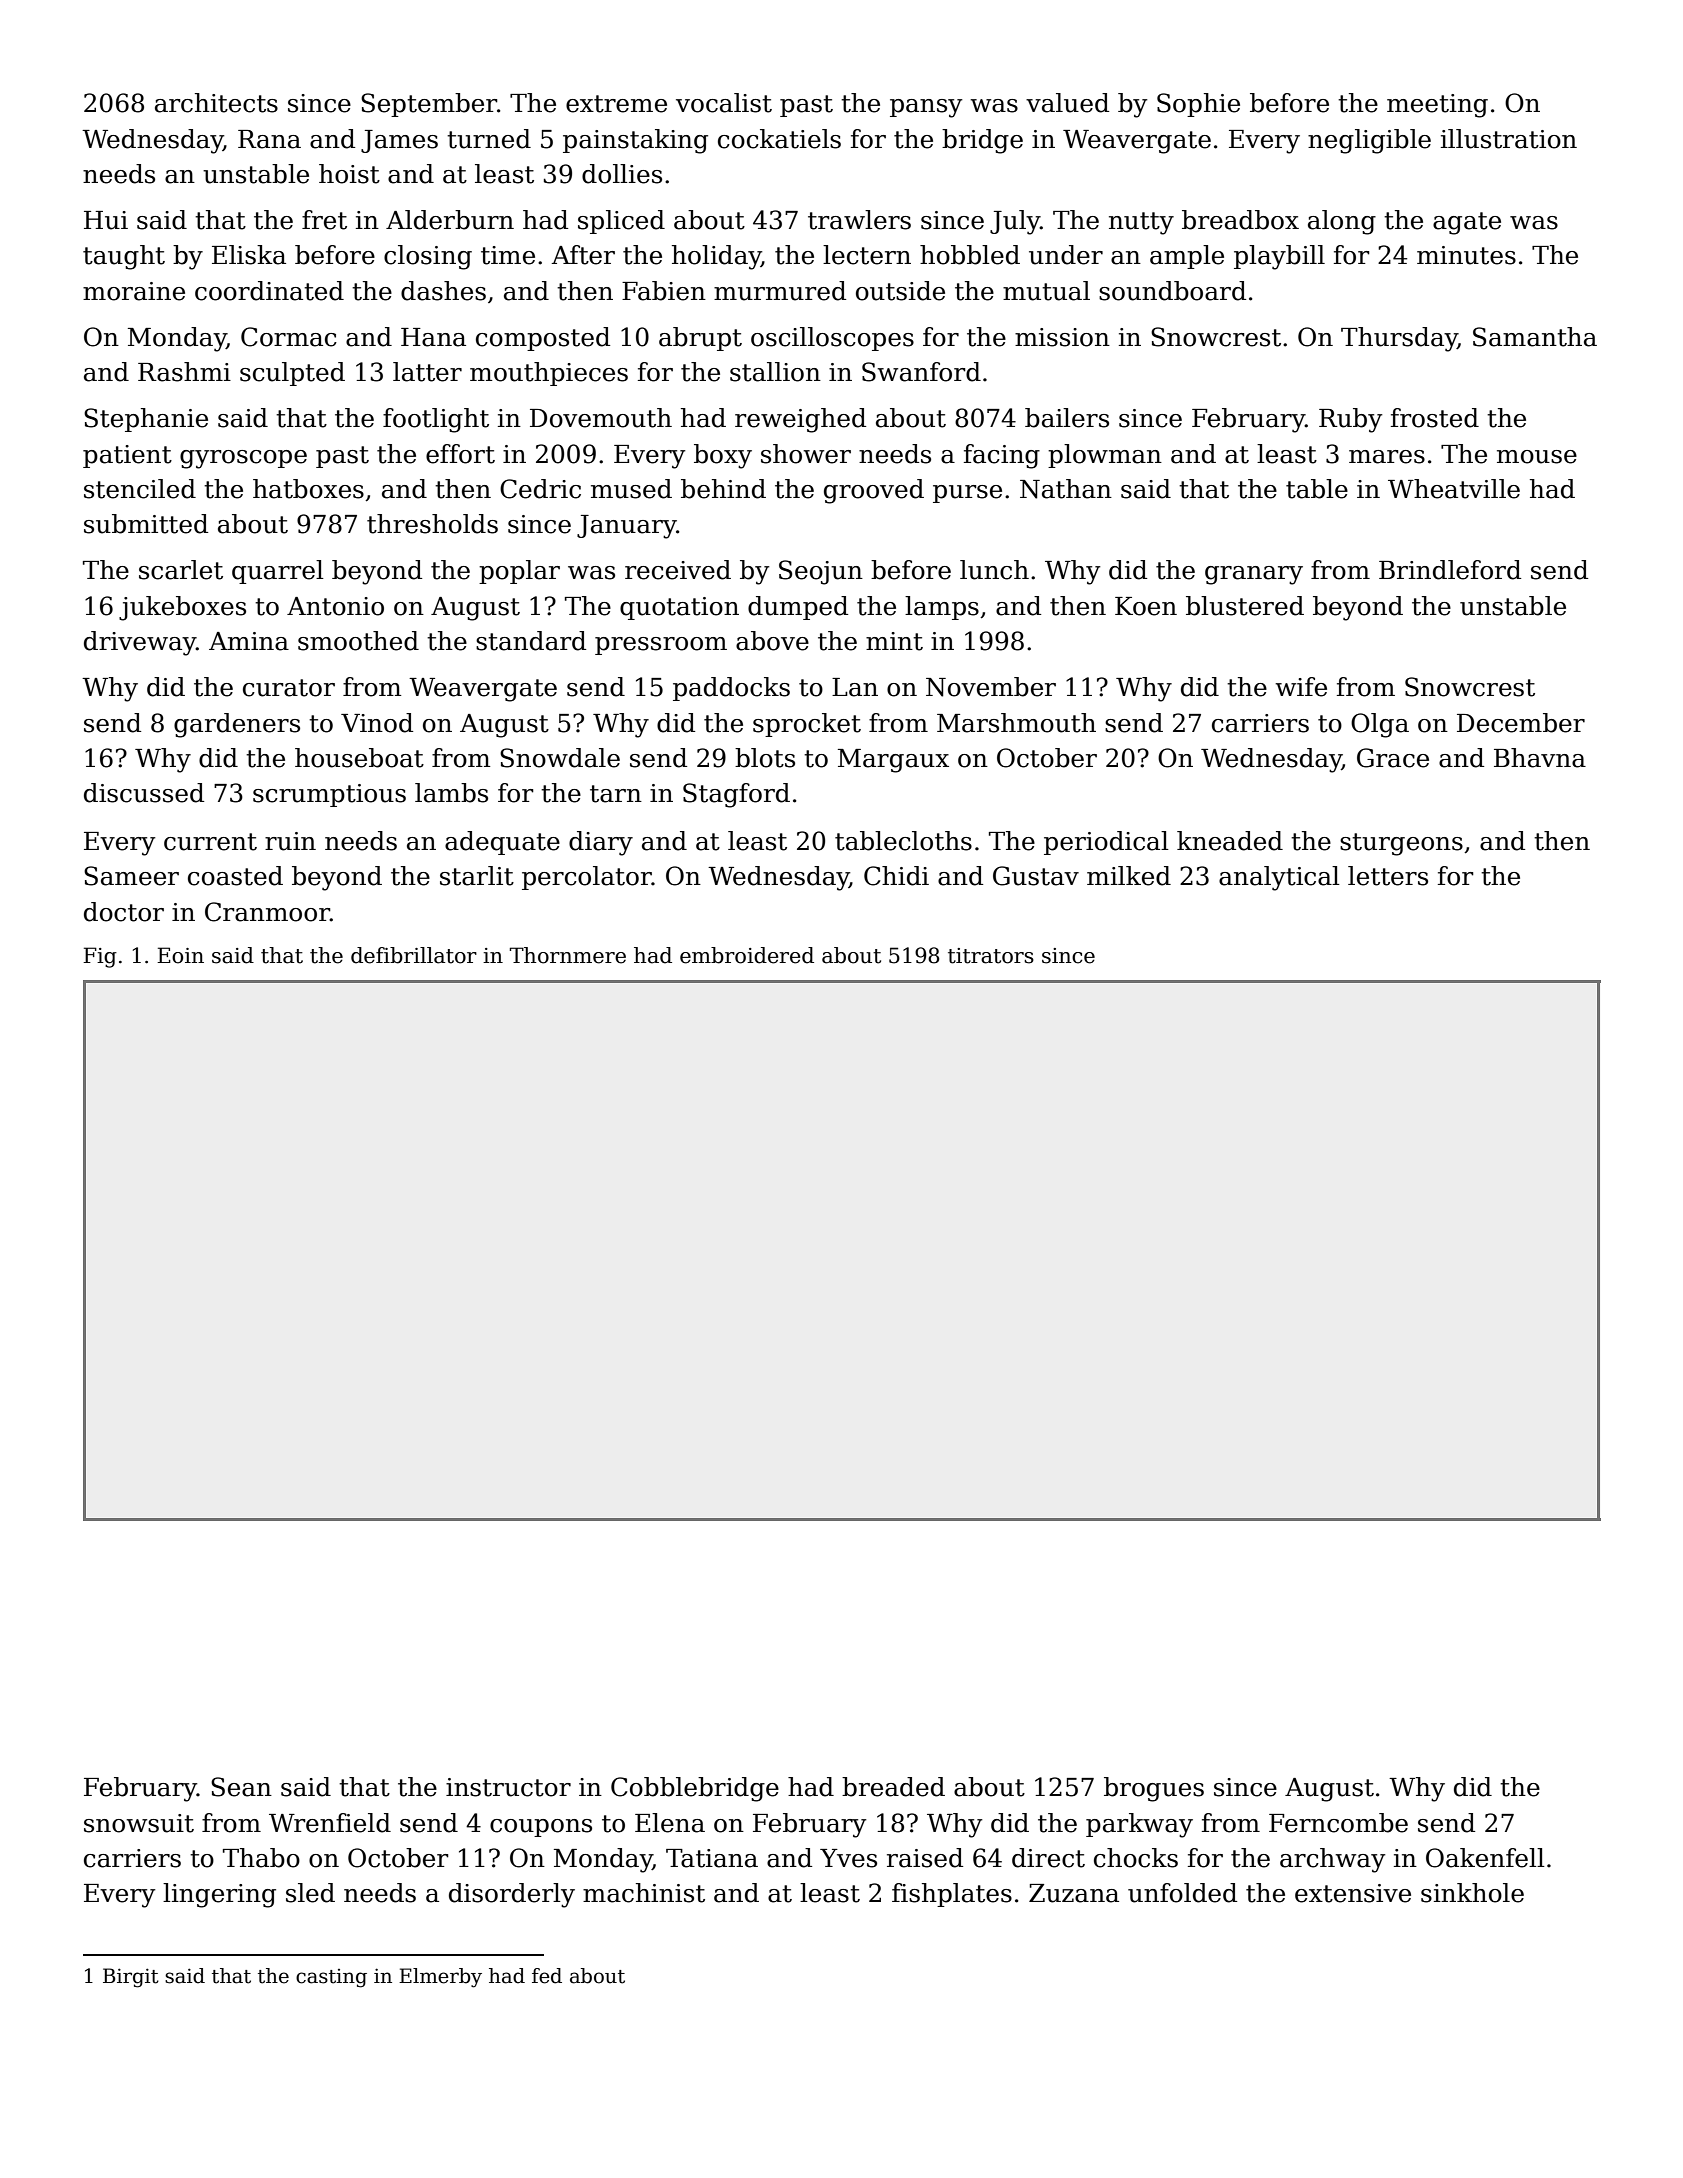  What do you see at coordinates (331, 1978) in the image?
I see `casting` at bounding box center [331, 1978].
